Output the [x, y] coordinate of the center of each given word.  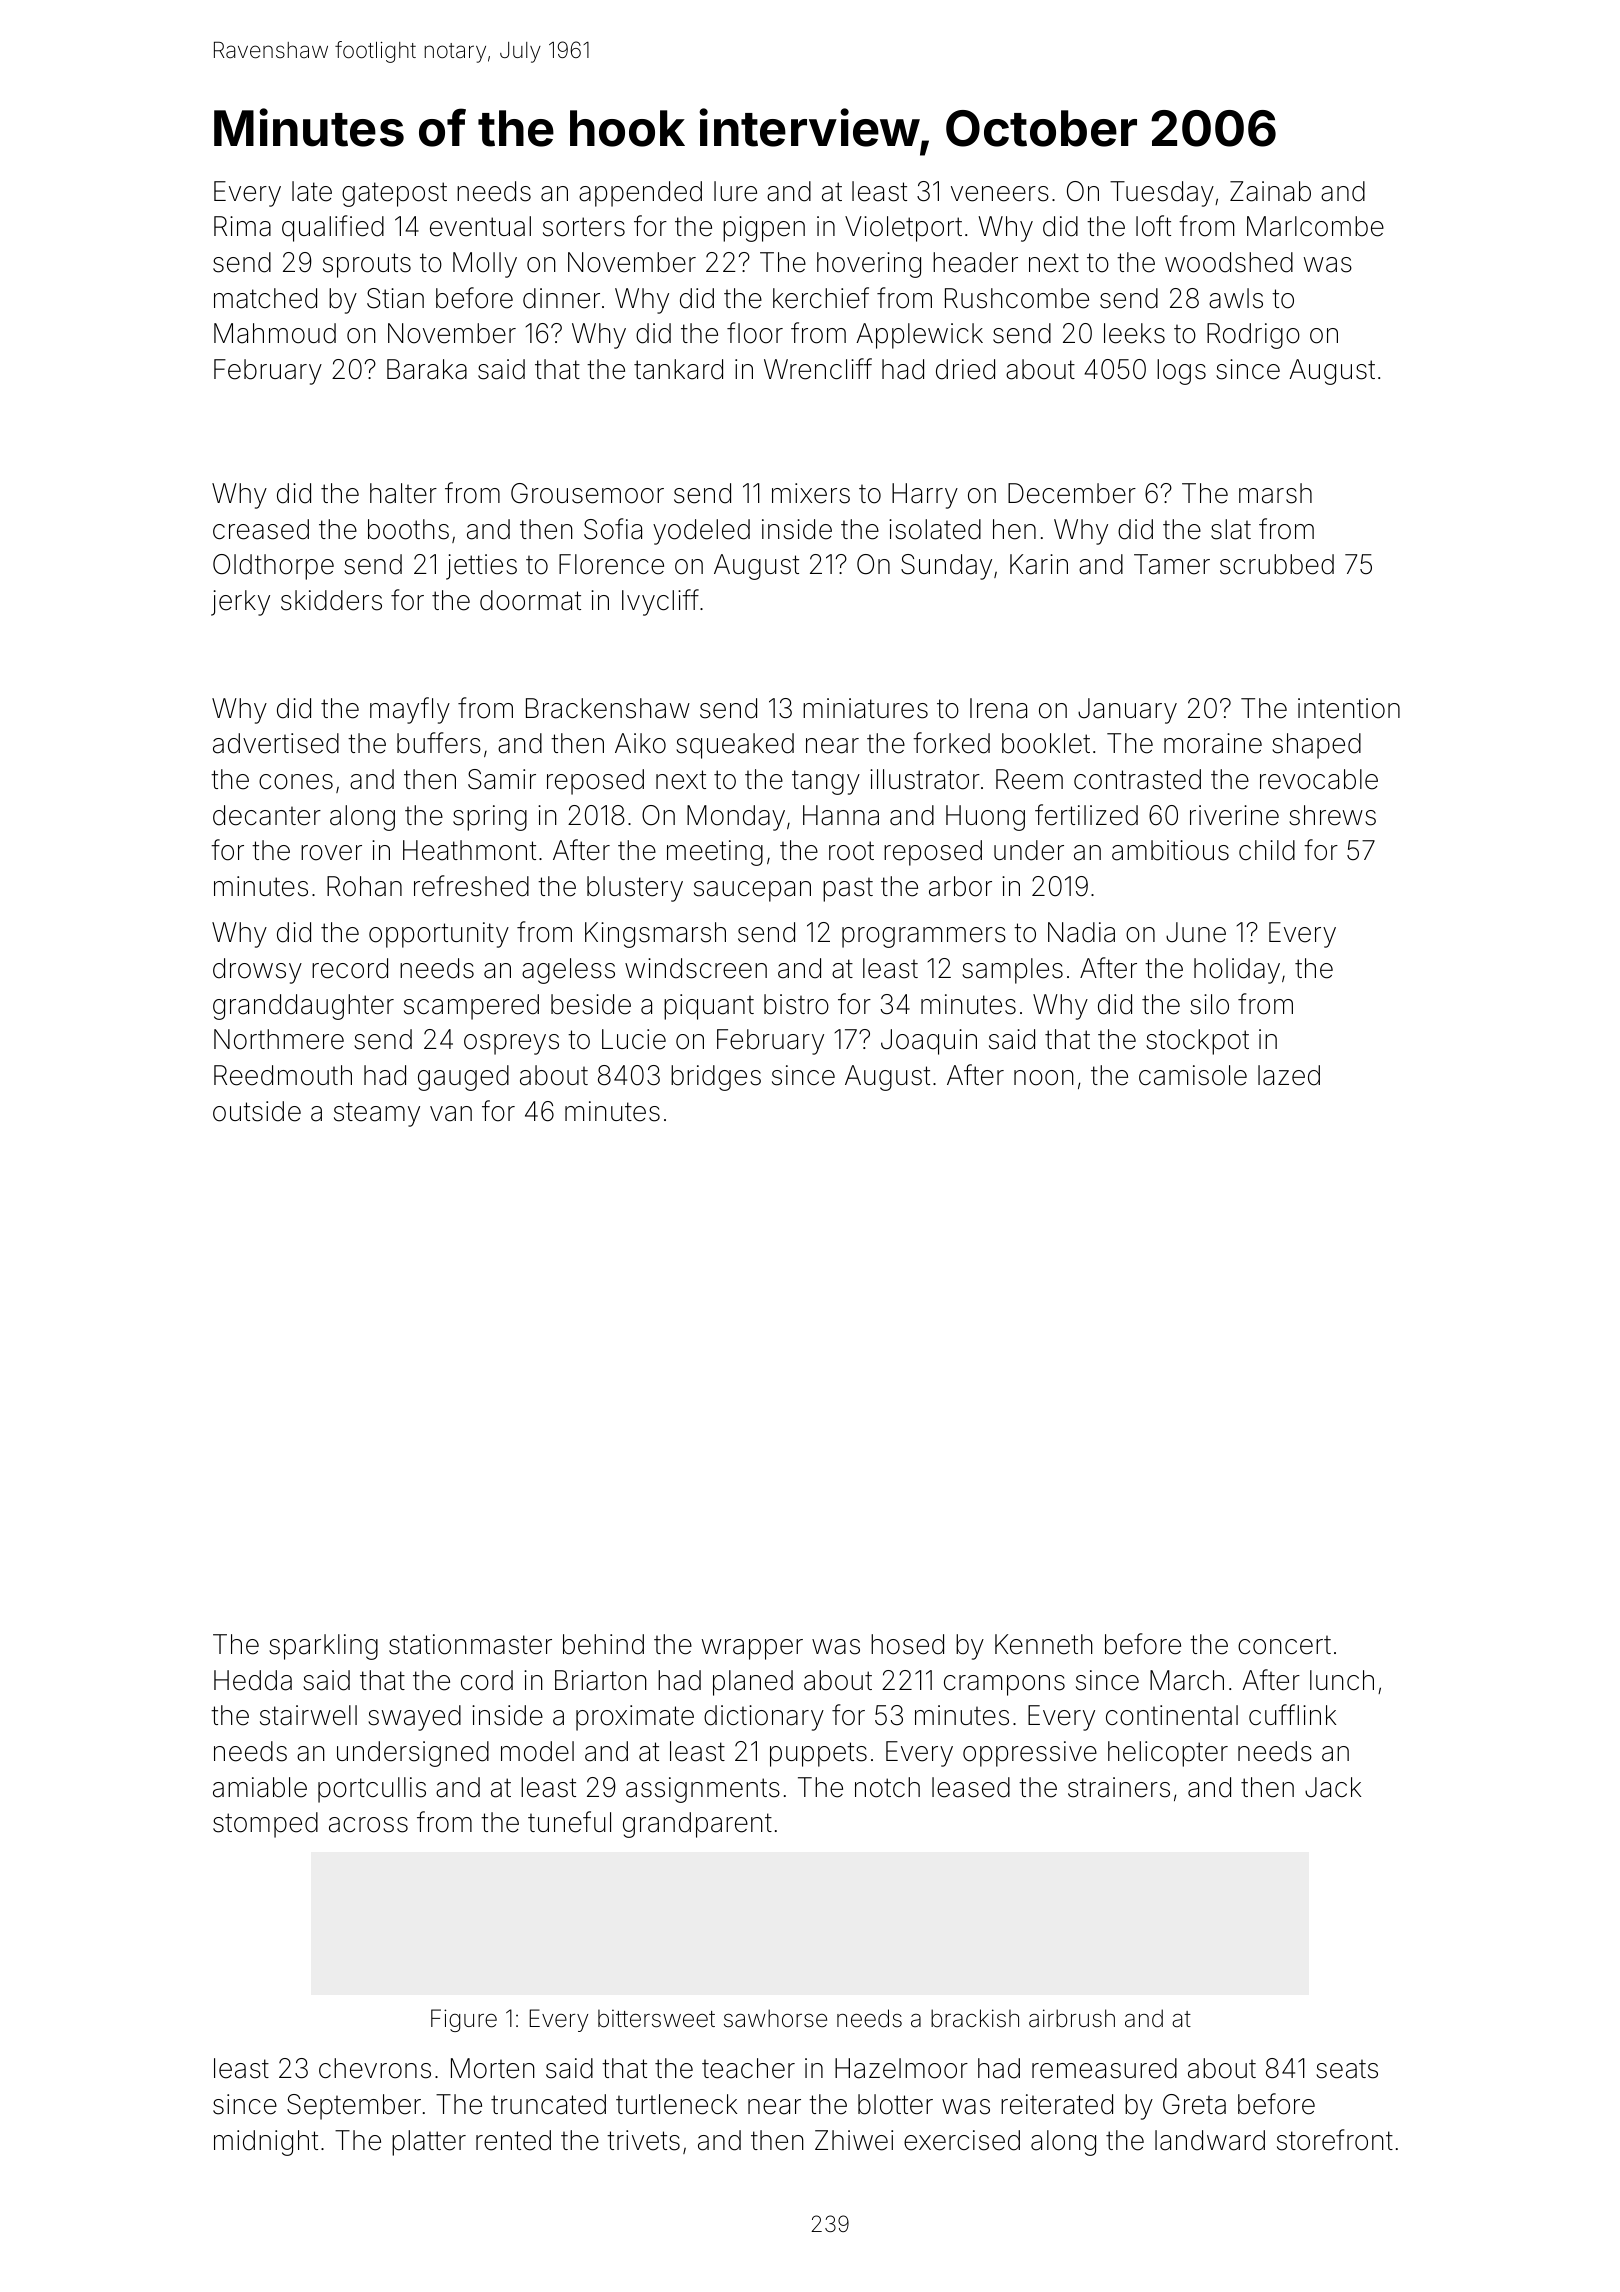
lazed [1289, 1075]
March [1187, 1680]
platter [429, 2143]
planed [753, 1683]
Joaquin [929, 1042]
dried [965, 369]
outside [257, 1111]
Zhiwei [854, 2140]
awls [1236, 298]
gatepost [394, 194]
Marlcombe [1315, 226]
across [368, 1825]
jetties [481, 567]
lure [735, 191]
